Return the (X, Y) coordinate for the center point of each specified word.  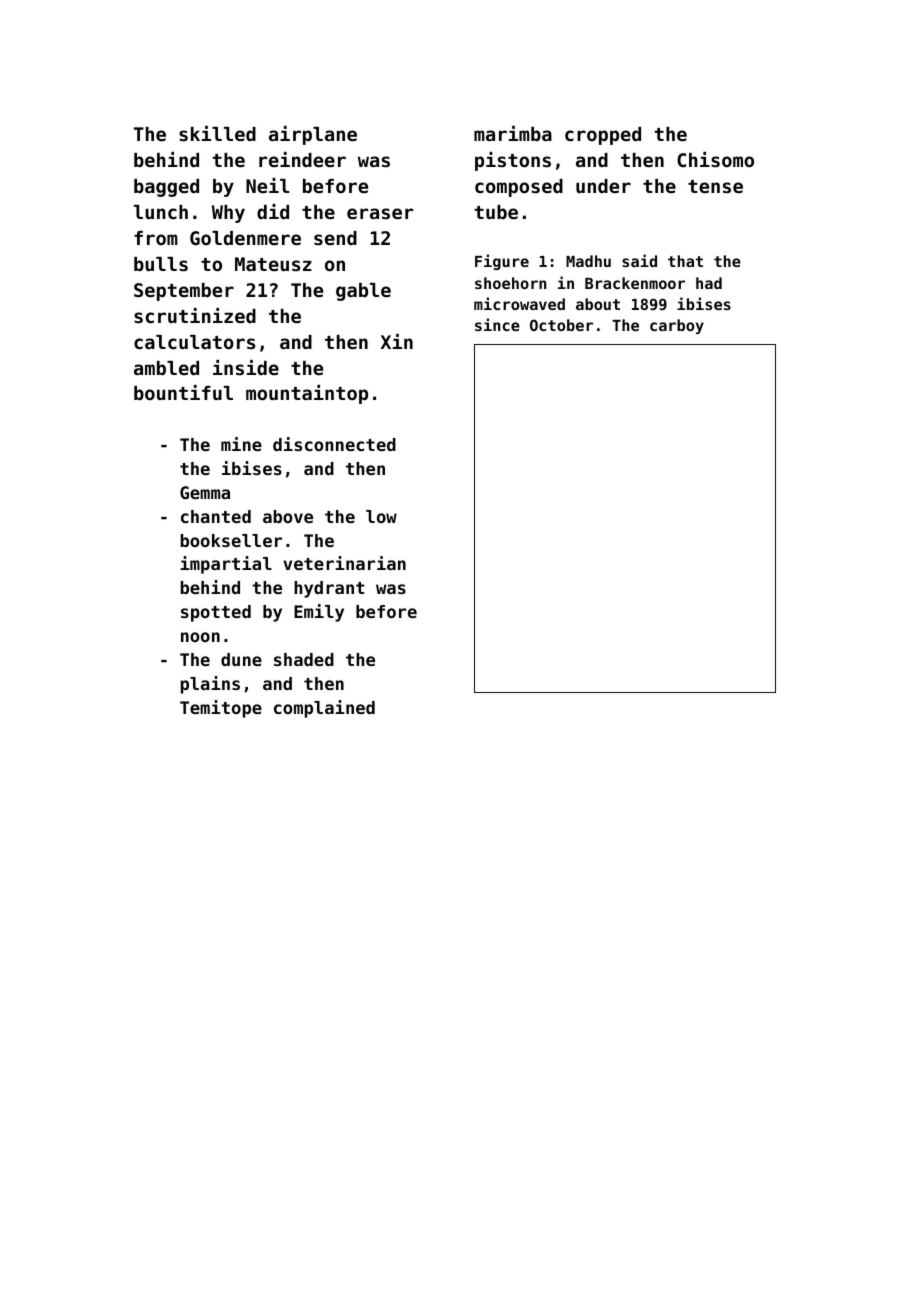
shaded (304, 659)
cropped (603, 136)
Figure (502, 262)
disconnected (334, 444)
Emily (319, 613)
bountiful (183, 392)
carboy (677, 326)
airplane (313, 135)
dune (241, 659)
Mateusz (273, 264)
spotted (216, 613)
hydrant (329, 589)
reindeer (302, 159)
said (639, 260)
